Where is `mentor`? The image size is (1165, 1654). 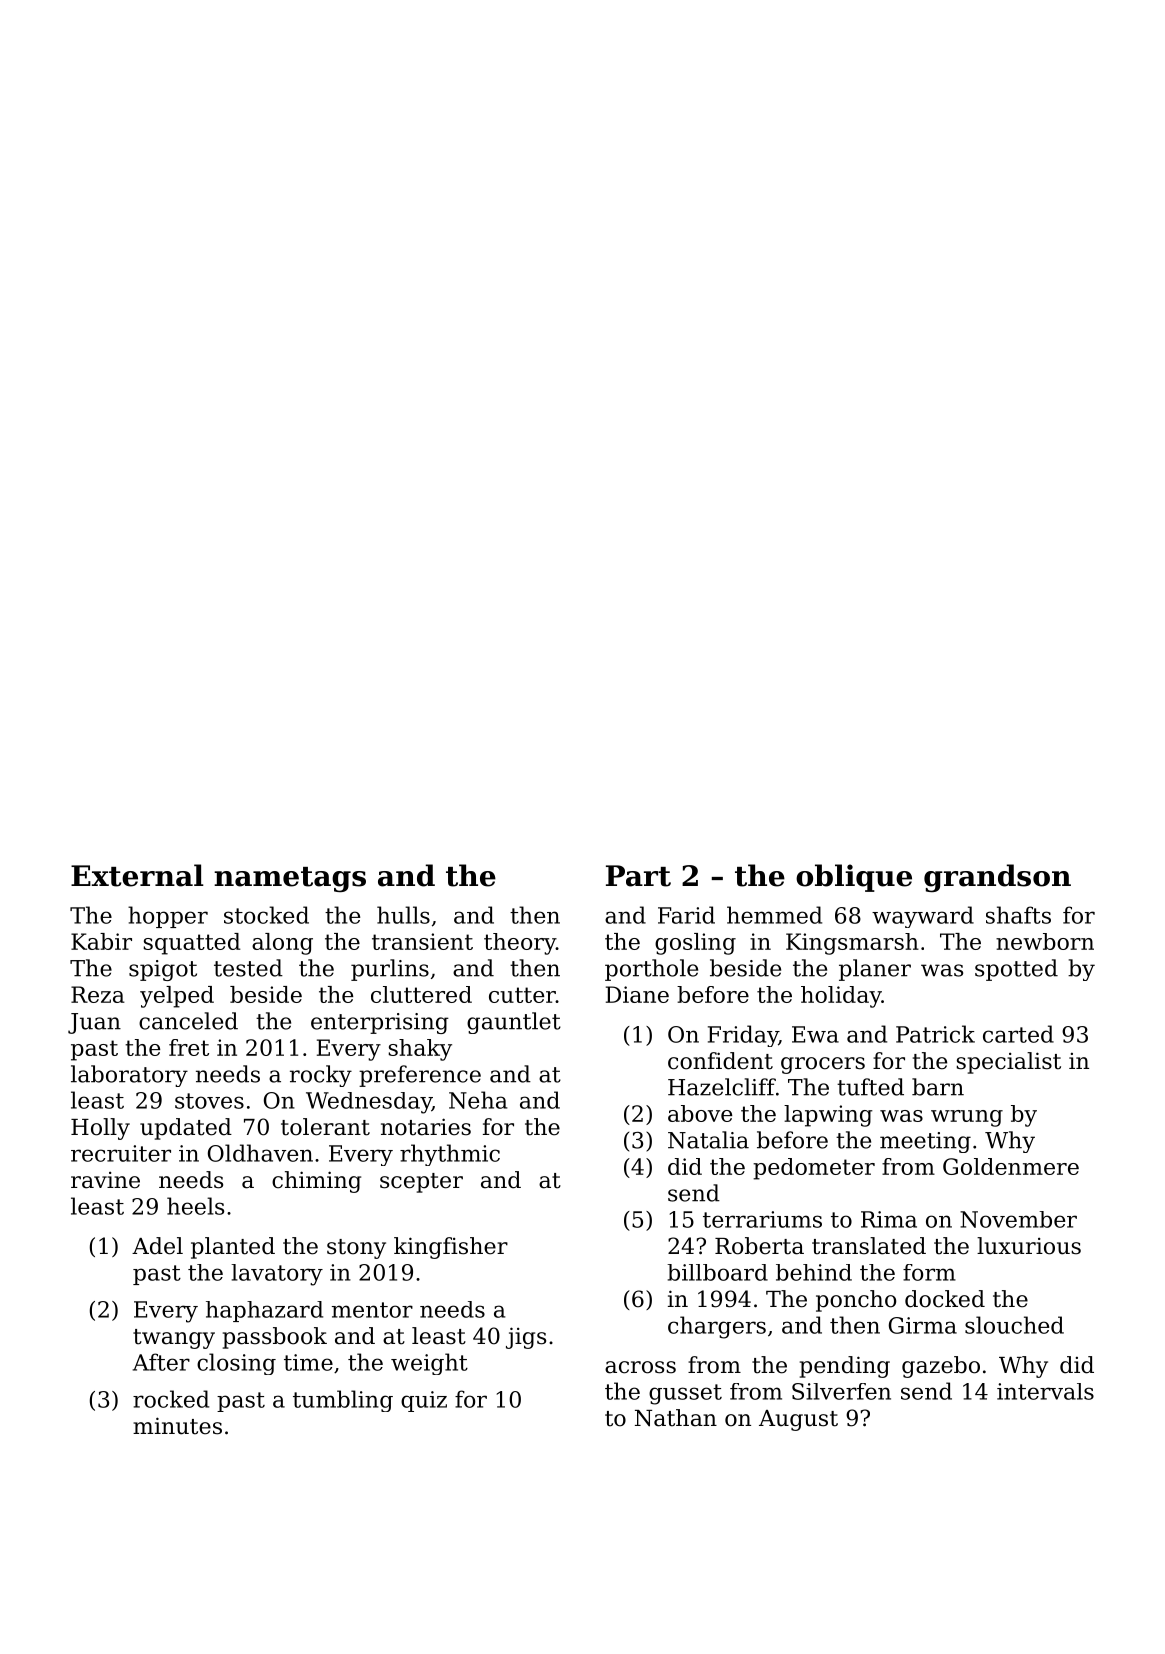
mentor is located at coordinates (372, 1310).
